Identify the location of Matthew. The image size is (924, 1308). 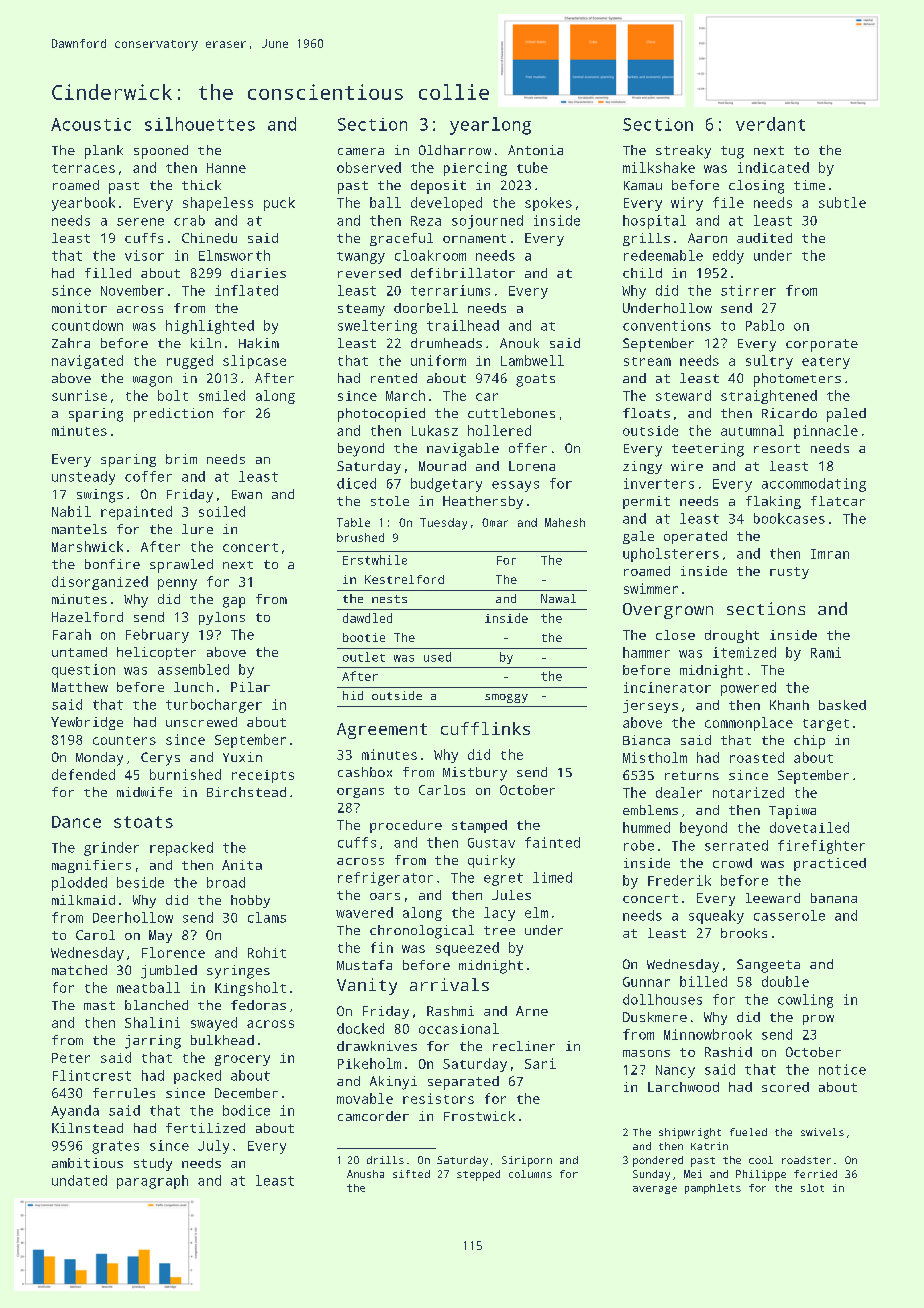
(80, 687).
